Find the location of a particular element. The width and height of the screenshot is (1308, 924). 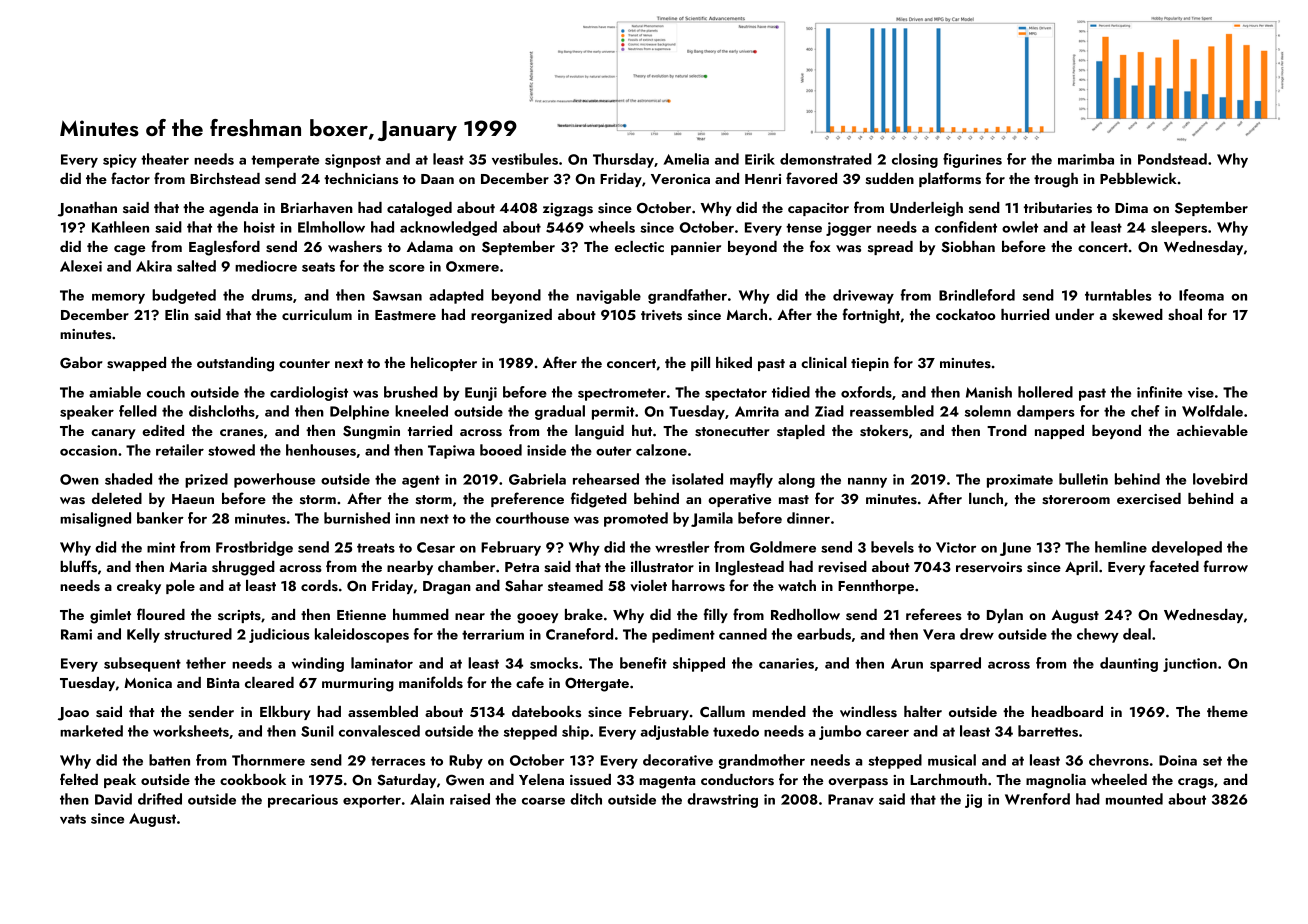

batten is located at coordinates (169, 760).
